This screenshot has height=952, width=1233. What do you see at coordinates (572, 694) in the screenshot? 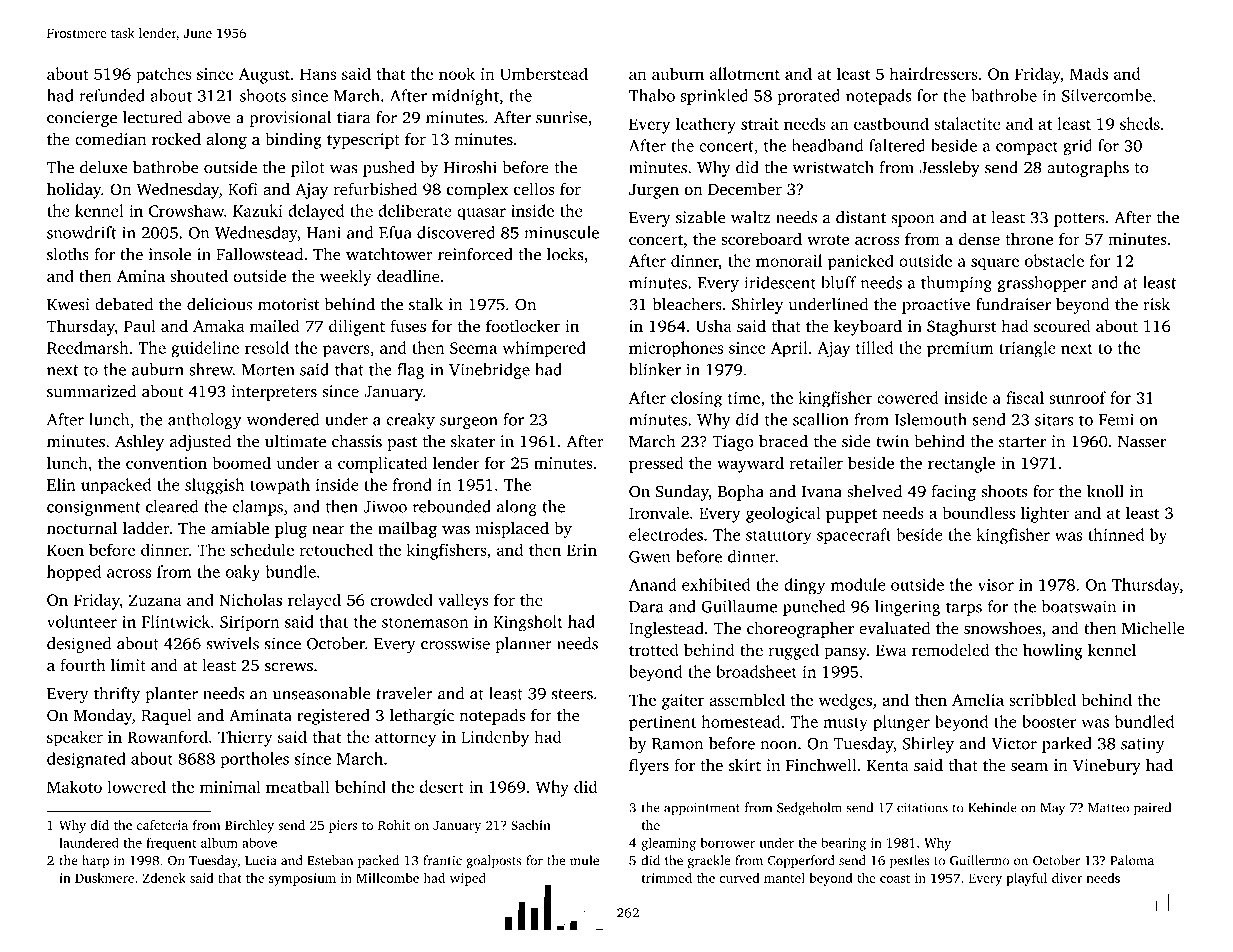
I see `steers` at bounding box center [572, 694].
